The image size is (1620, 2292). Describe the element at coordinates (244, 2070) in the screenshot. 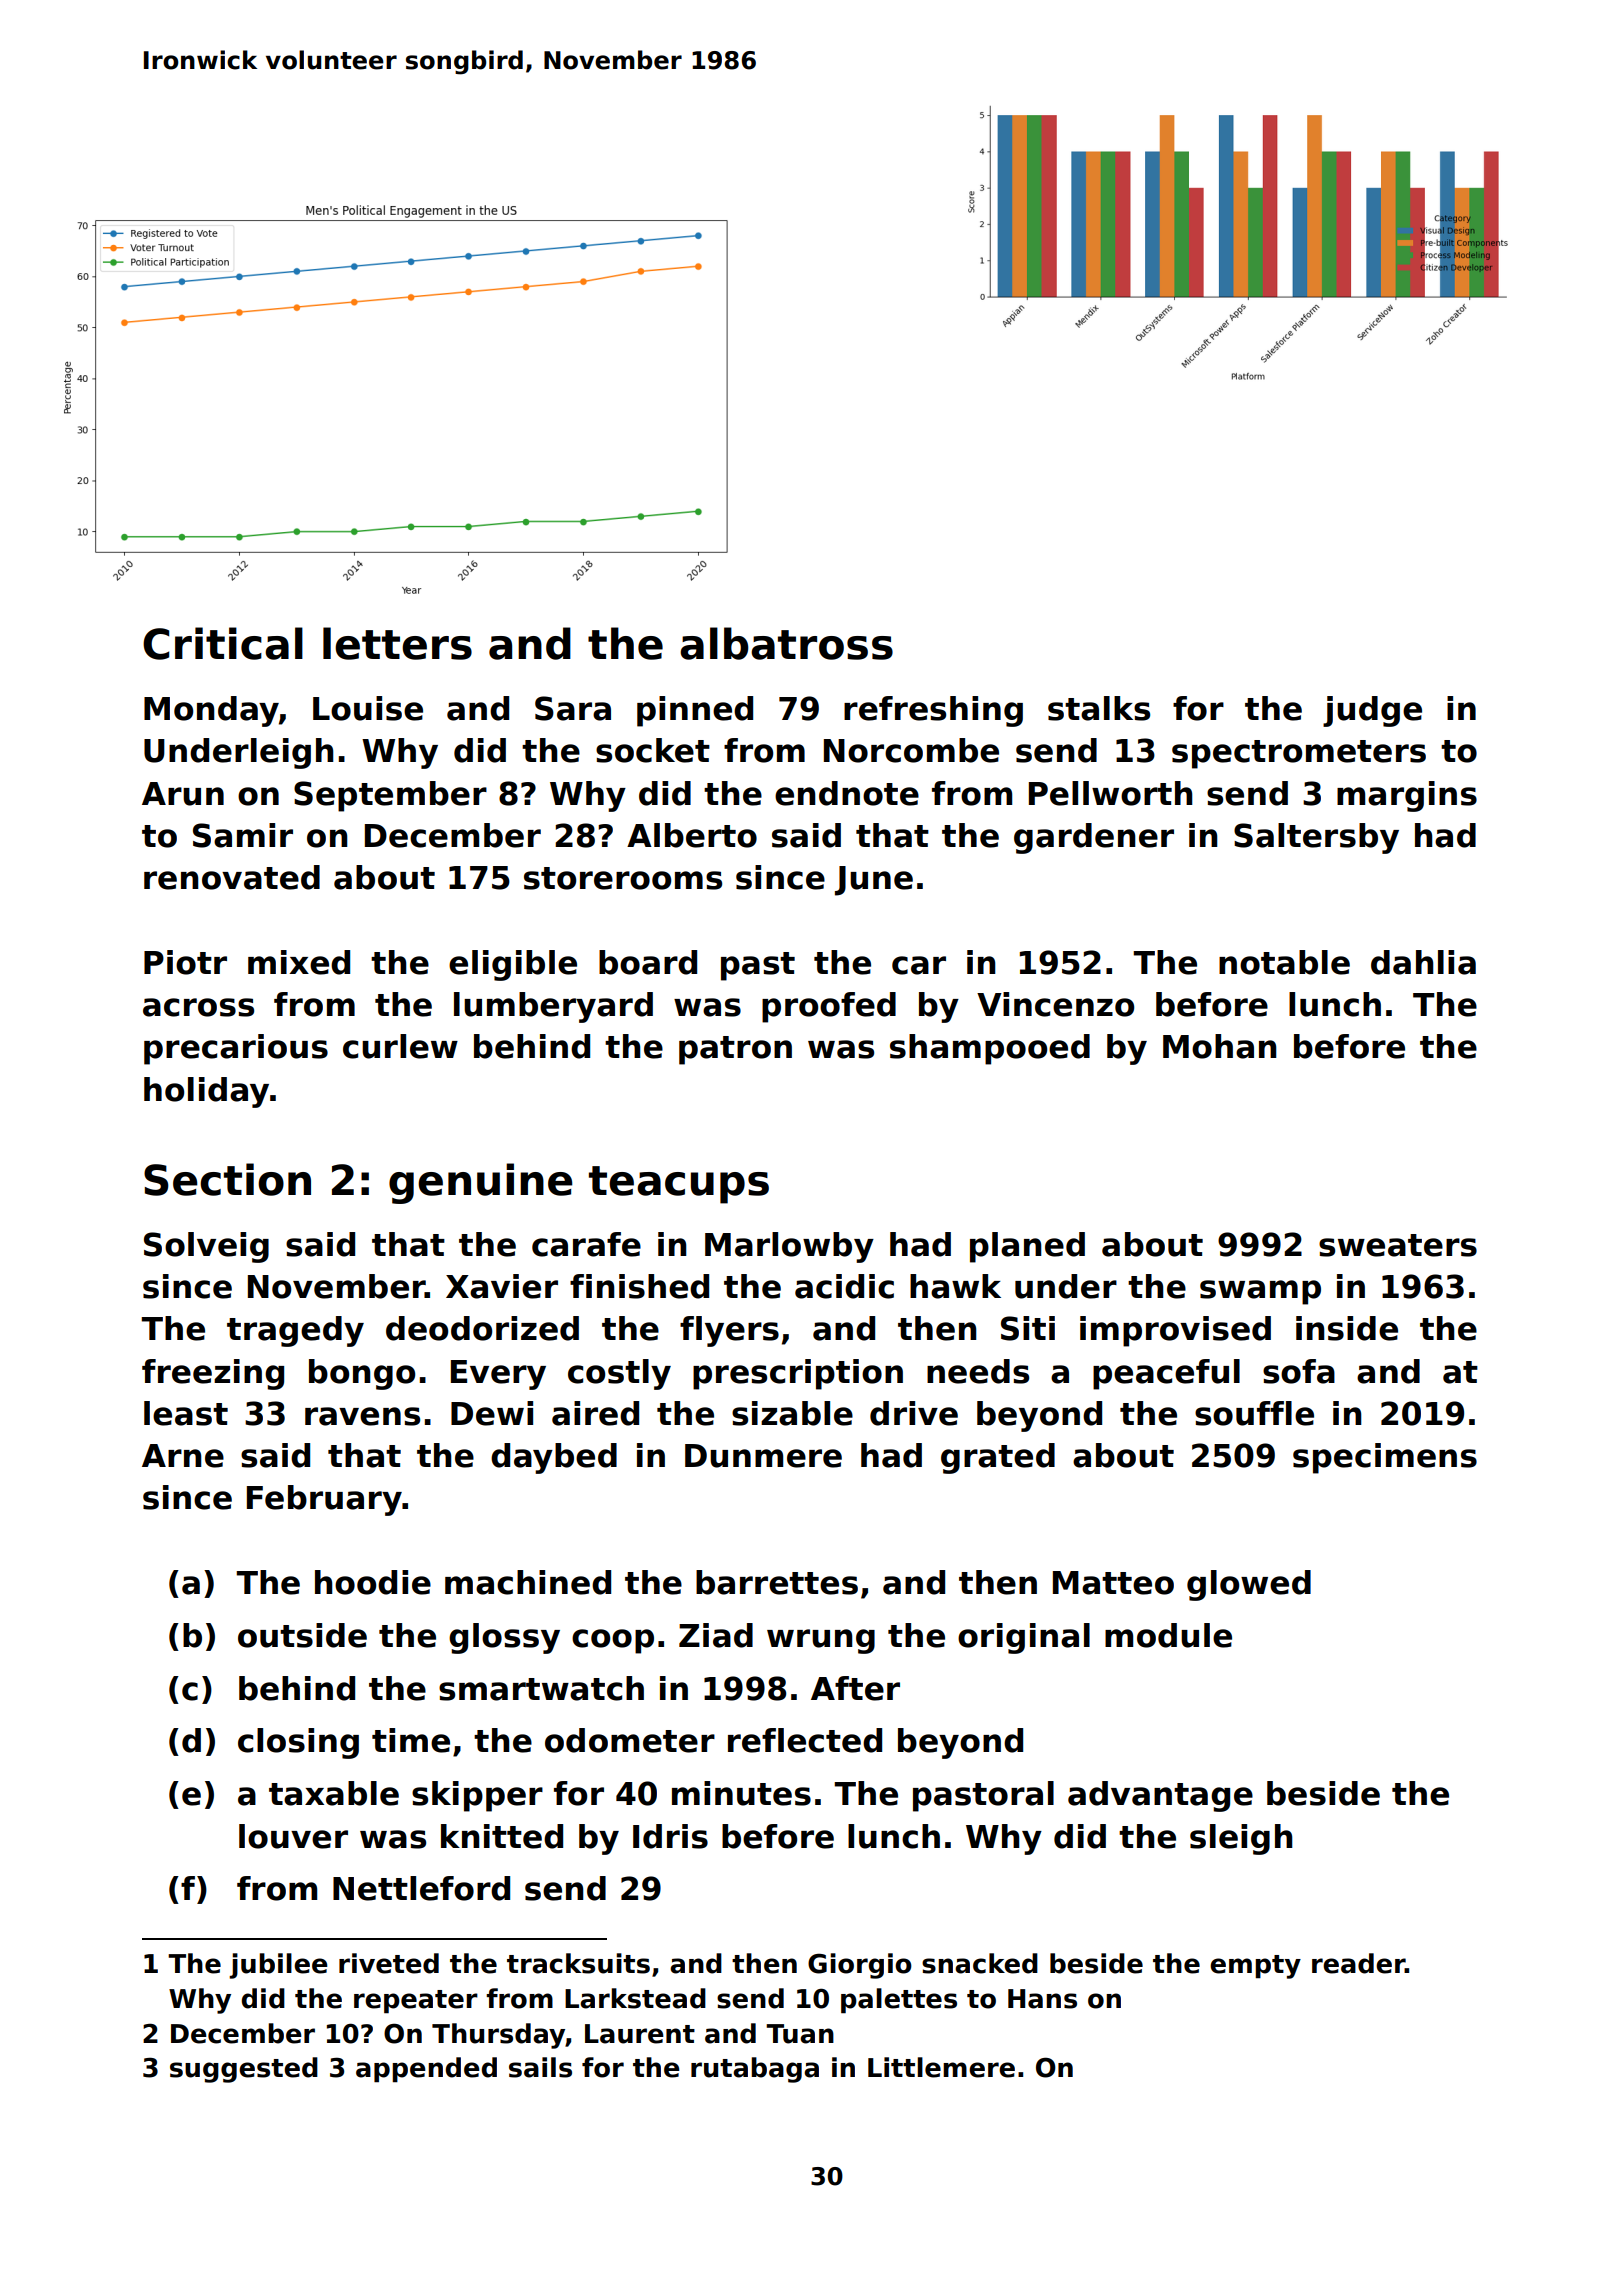

I see `suggested` at that location.
